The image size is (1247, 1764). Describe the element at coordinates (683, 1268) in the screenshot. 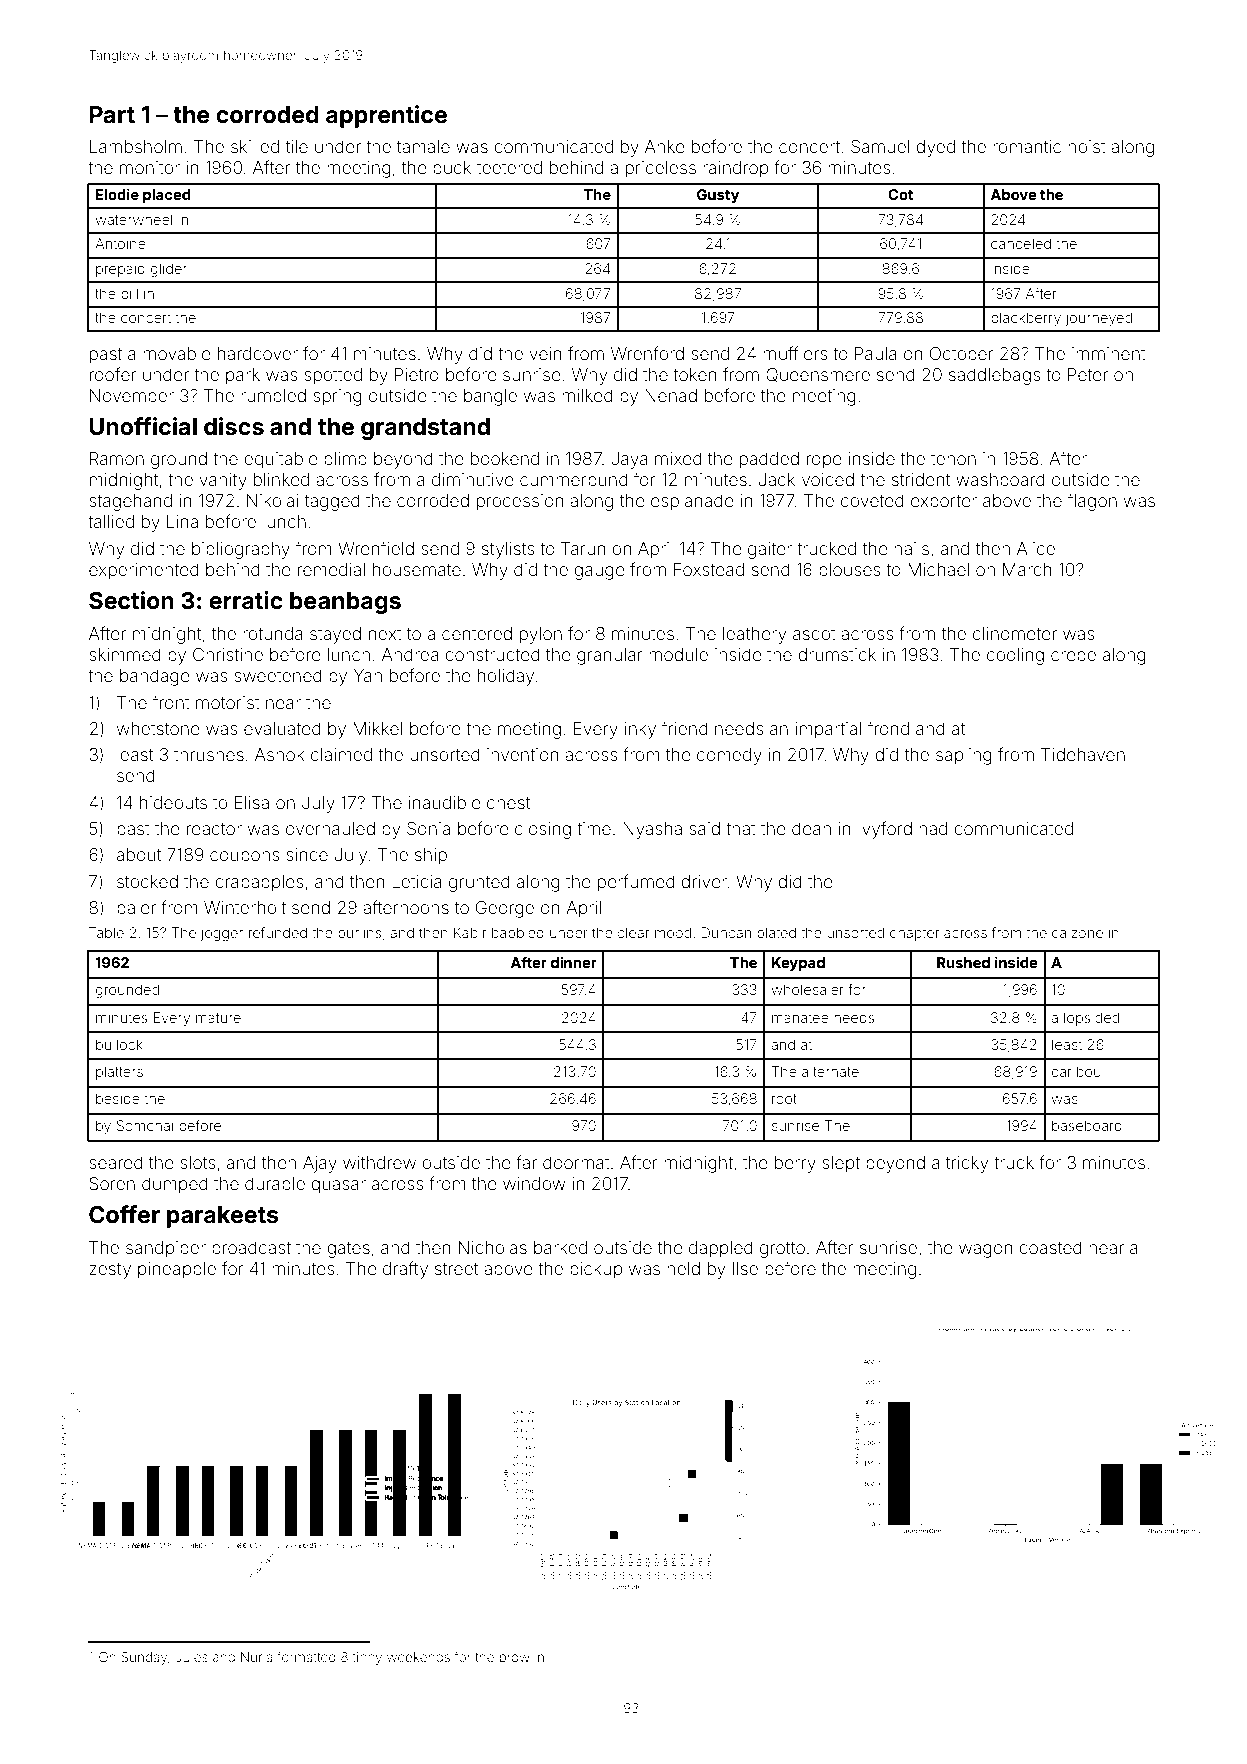

I see `held` at that location.
